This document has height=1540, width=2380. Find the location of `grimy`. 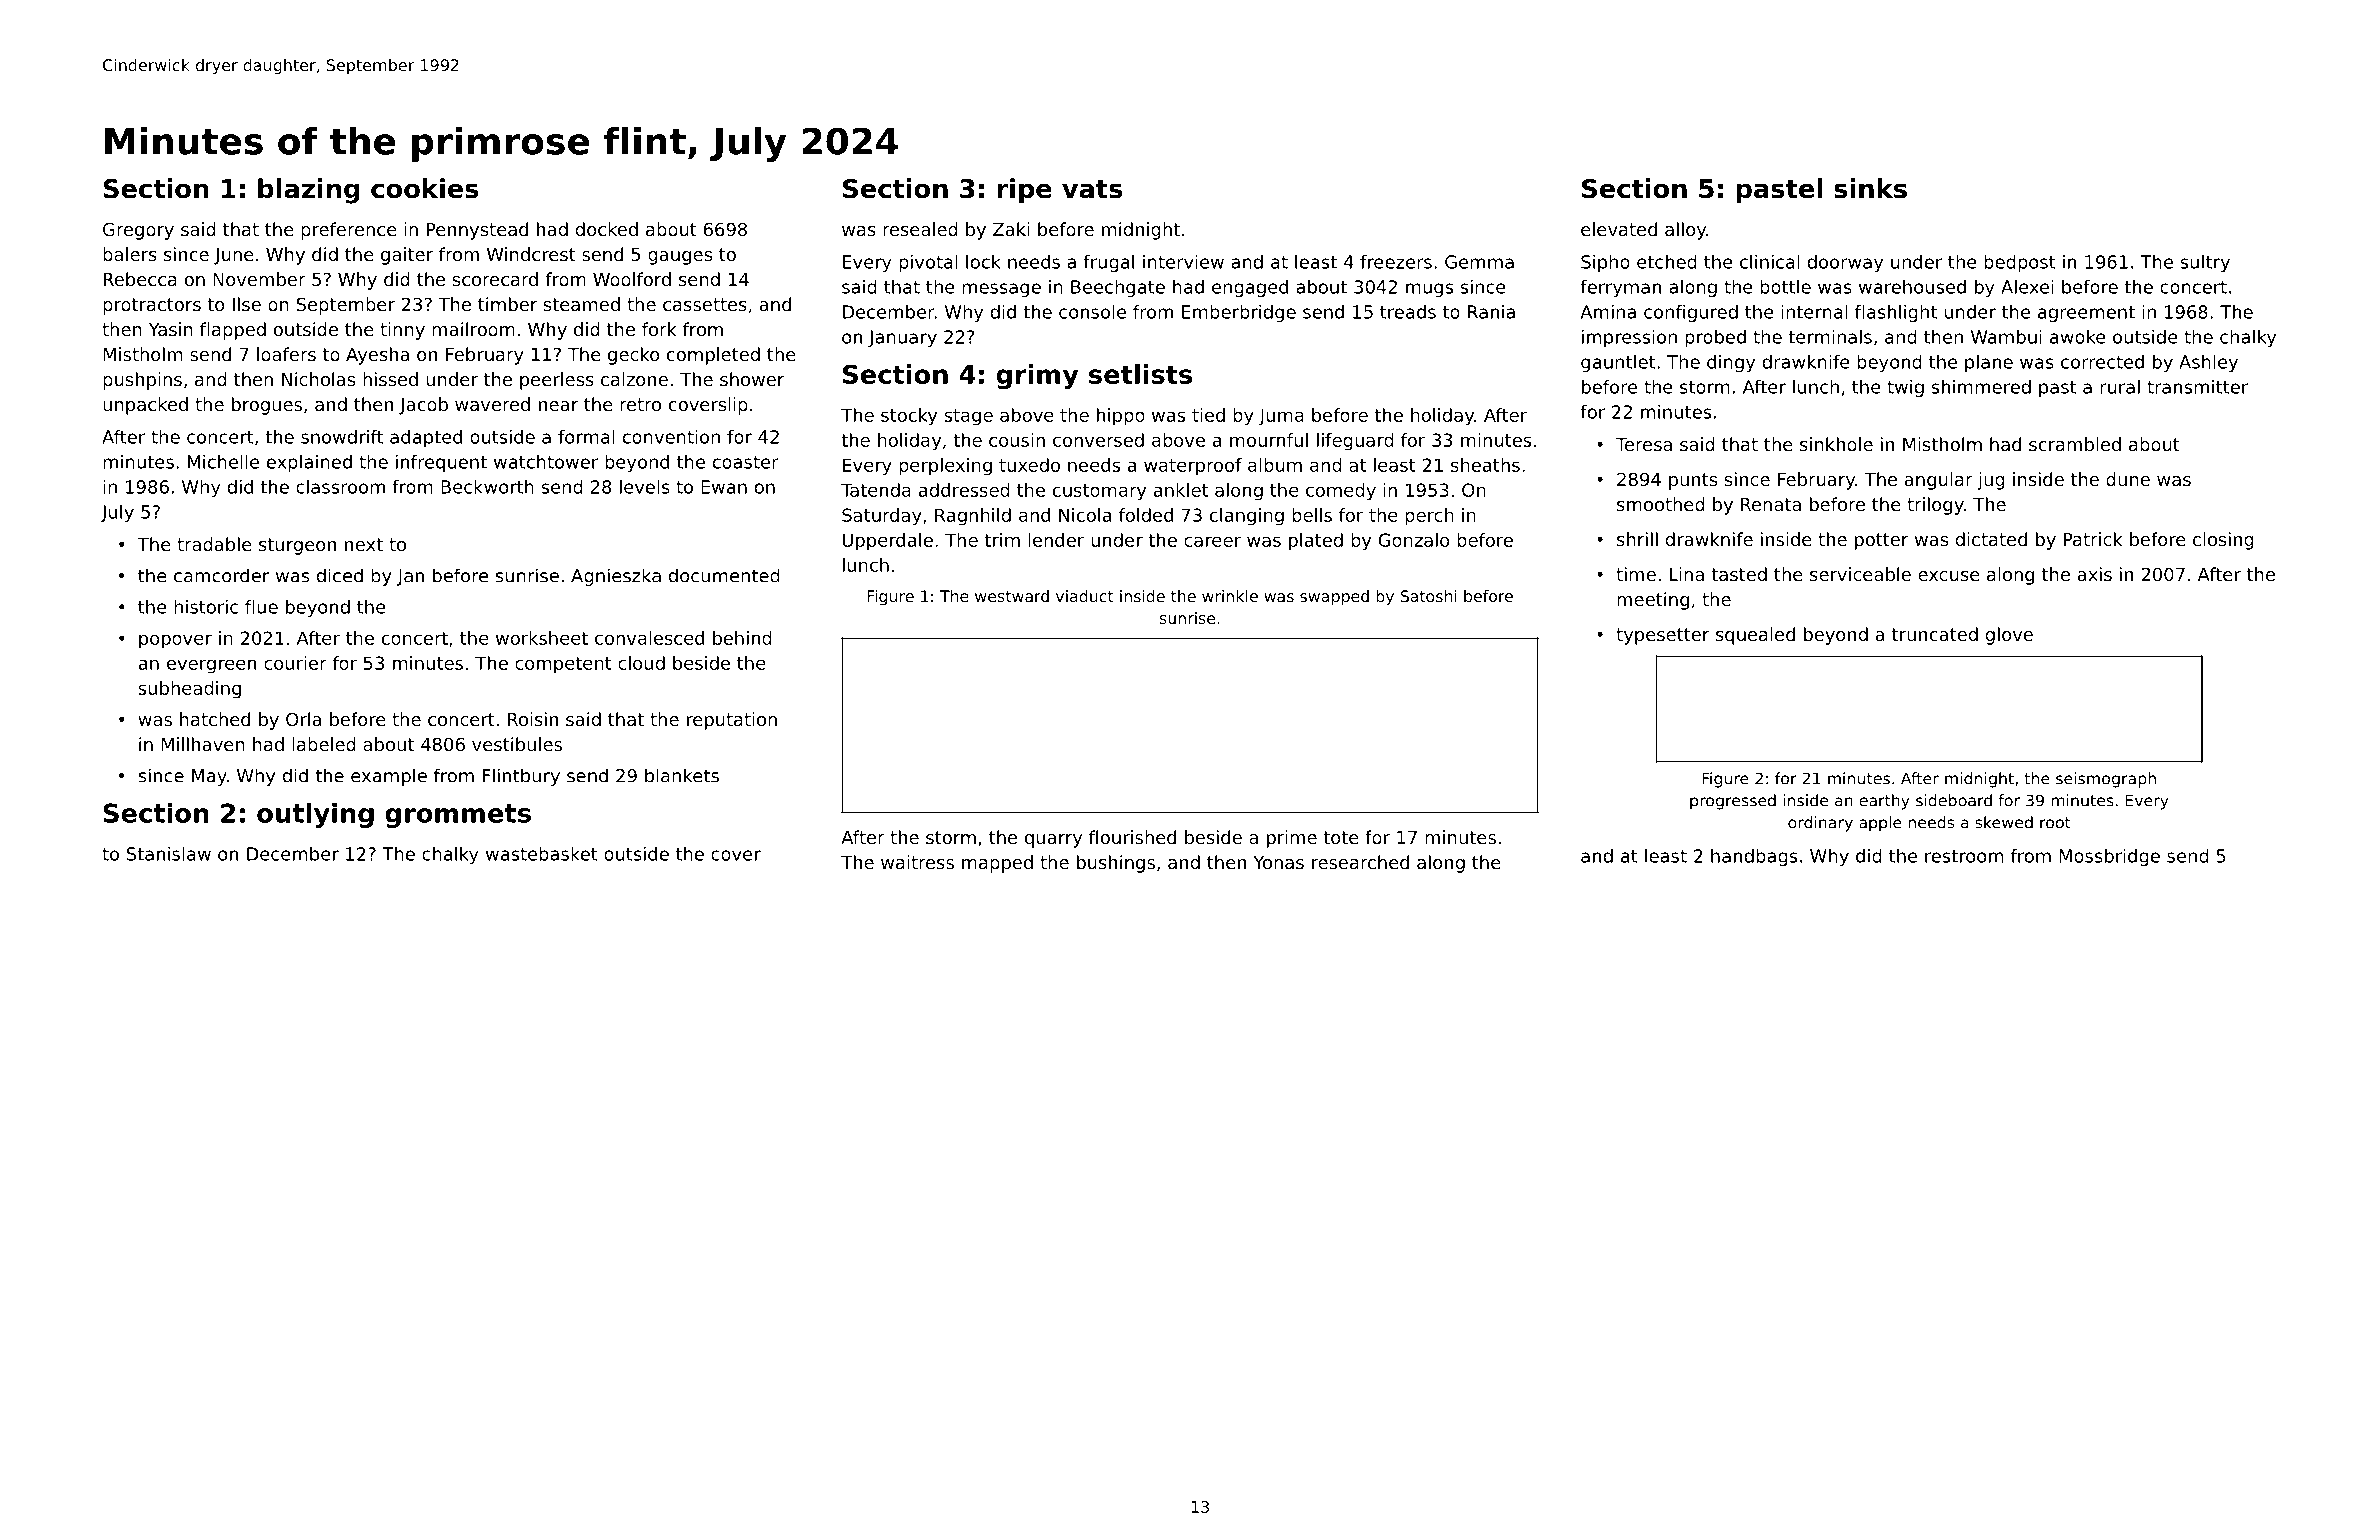

grimy is located at coordinates (1037, 377).
